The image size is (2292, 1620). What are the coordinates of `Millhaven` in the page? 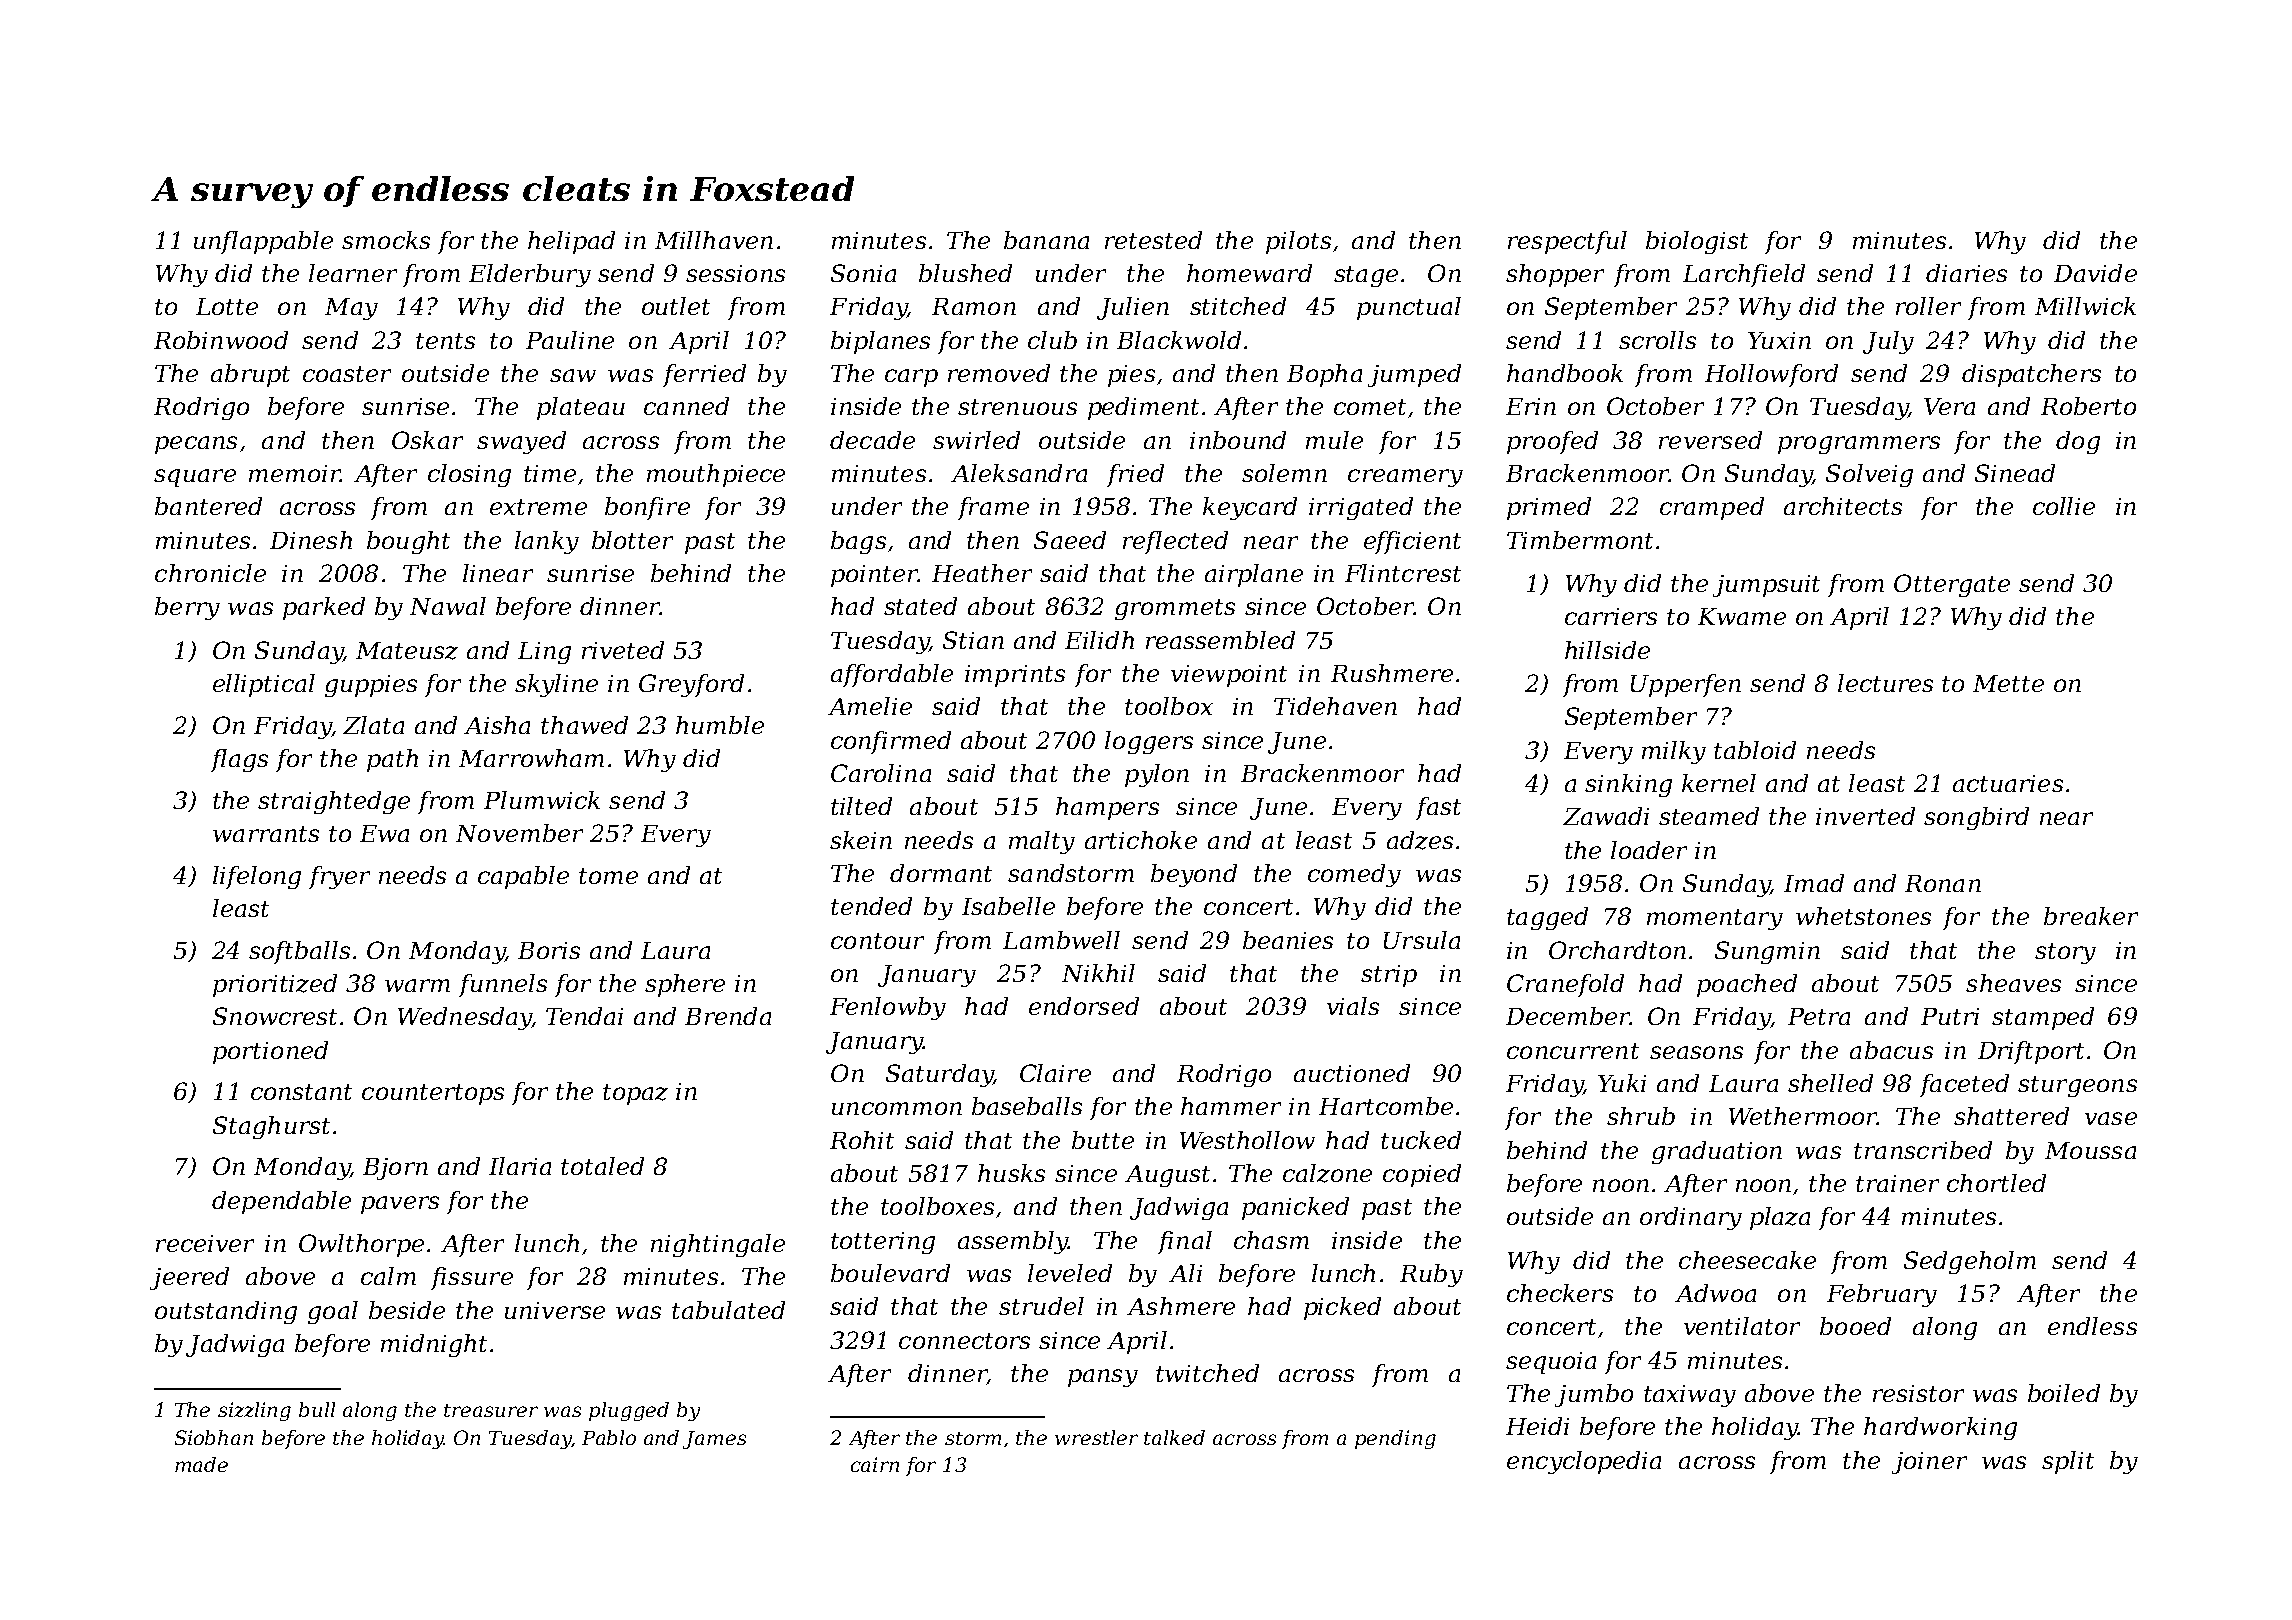 It's located at (714, 240).
